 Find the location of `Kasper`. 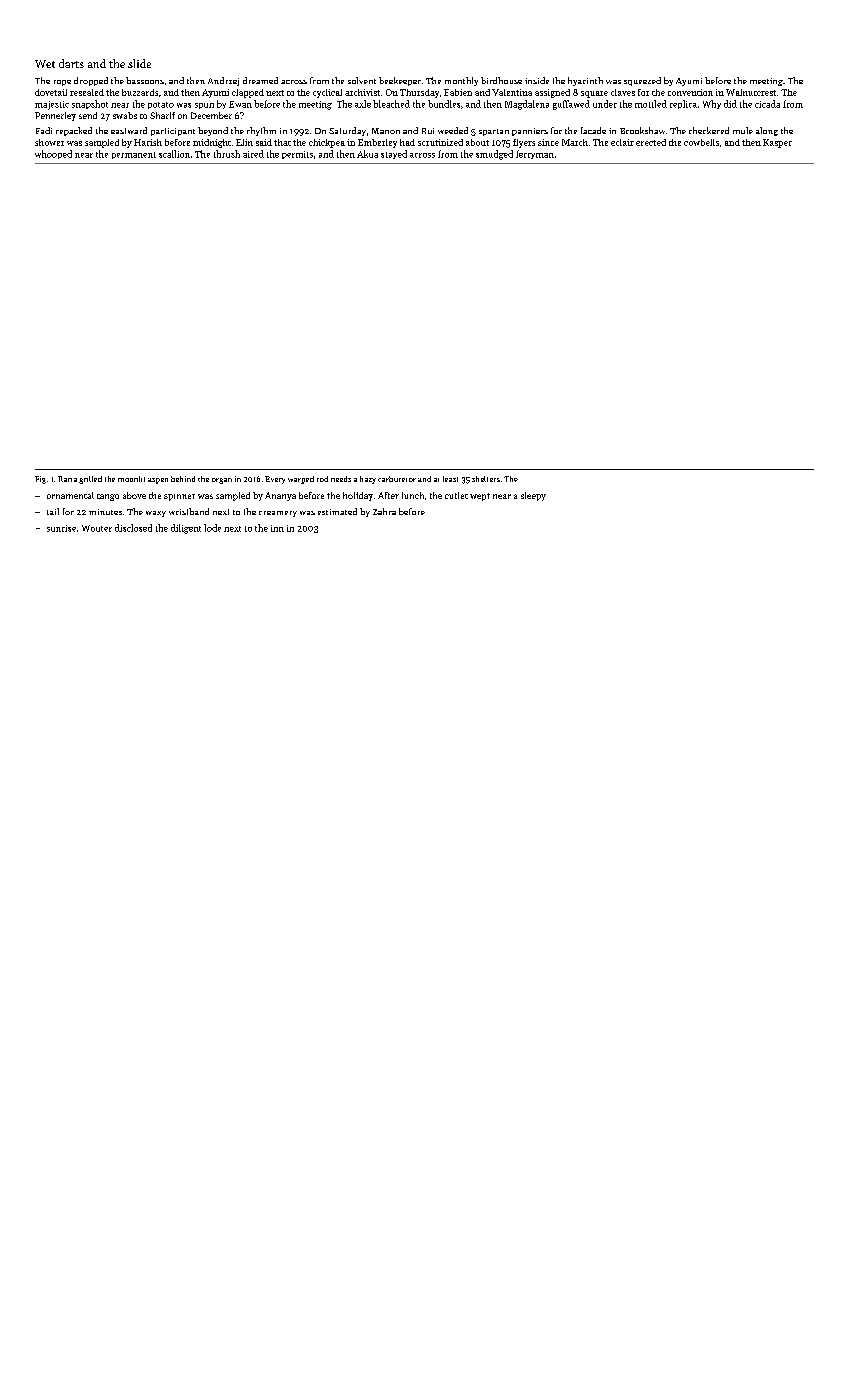

Kasper is located at coordinates (777, 143).
